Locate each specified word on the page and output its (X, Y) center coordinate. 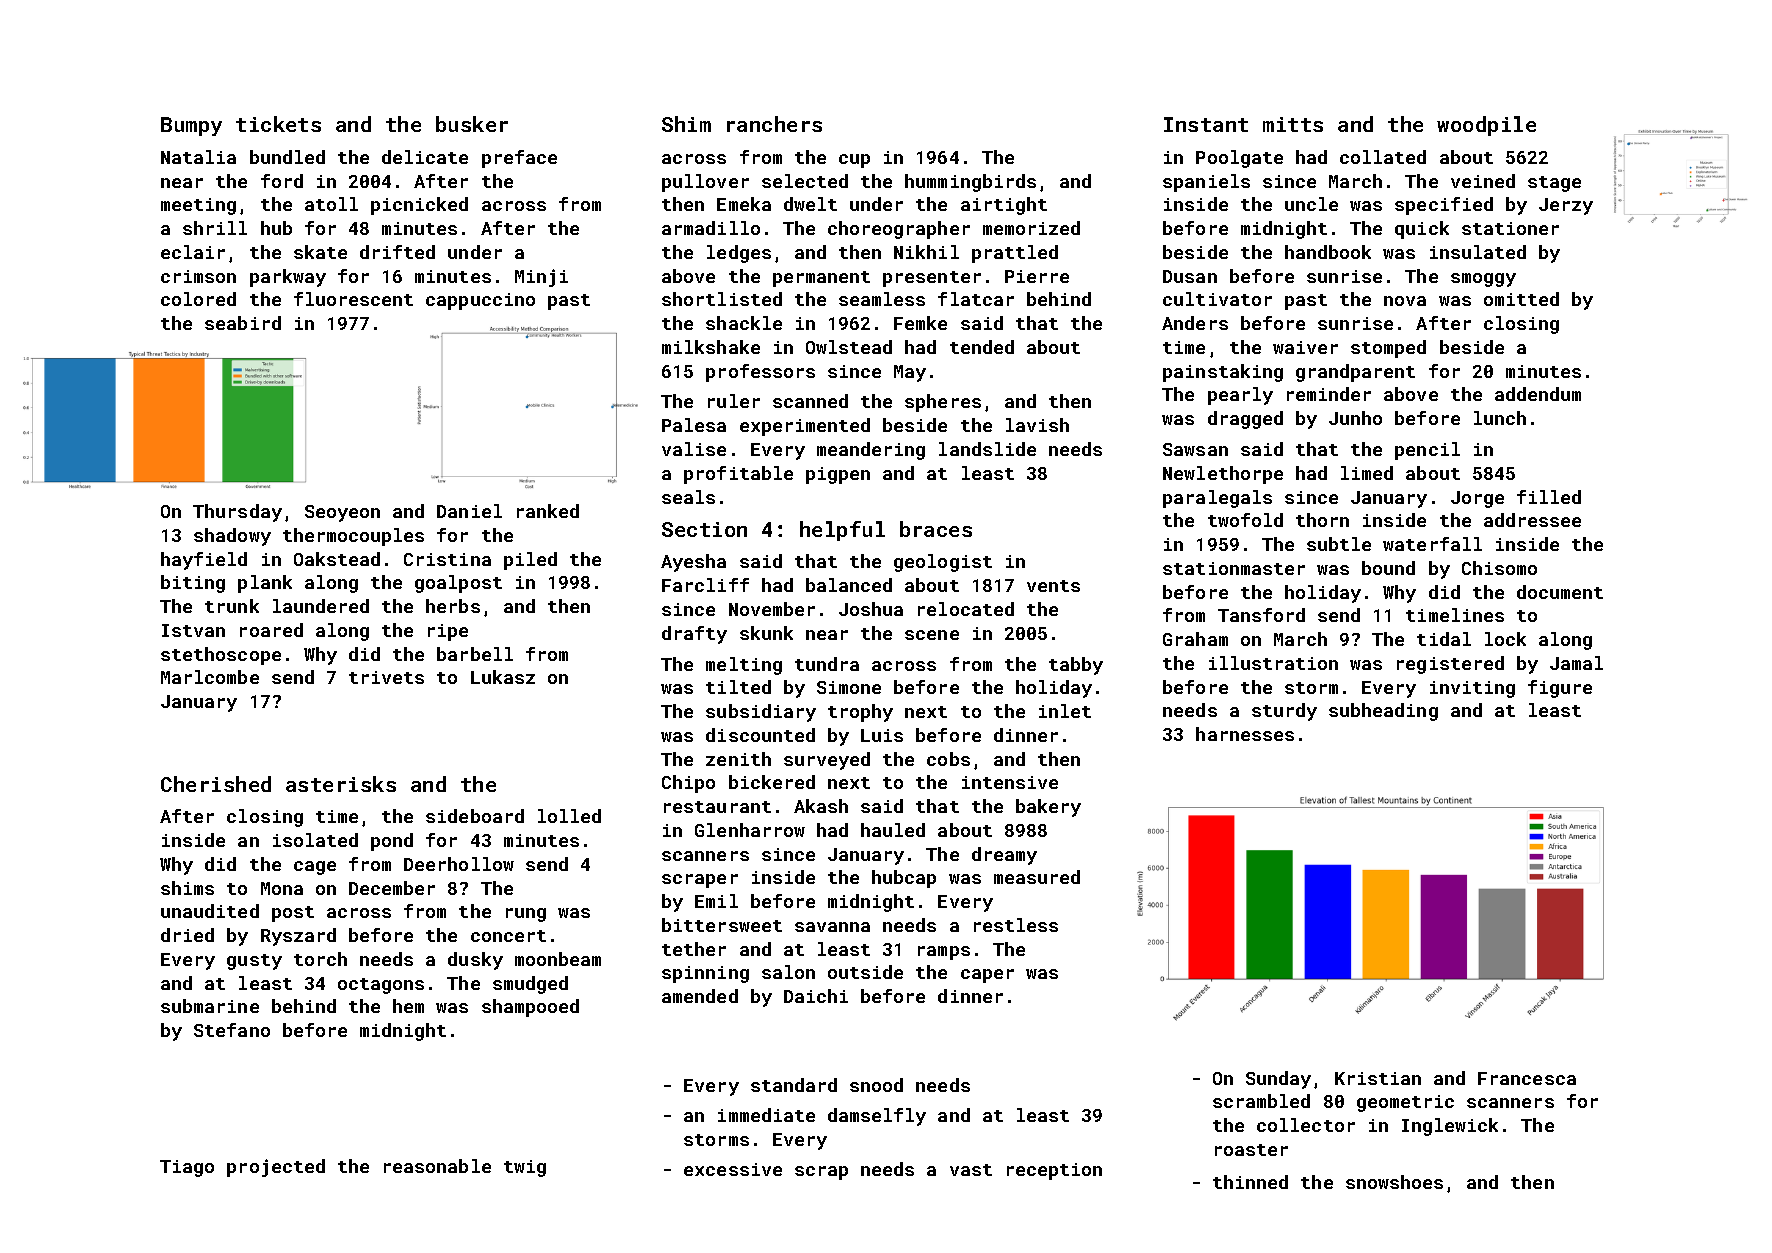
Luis (882, 735)
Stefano (232, 1030)
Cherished (216, 784)
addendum (1538, 394)
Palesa (694, 425)
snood (876, 1085)
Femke (920, 323)
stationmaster (1234, 568)
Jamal (1576, 663)
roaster (1251, 1150)
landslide (987, 449)
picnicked (419, 206)
